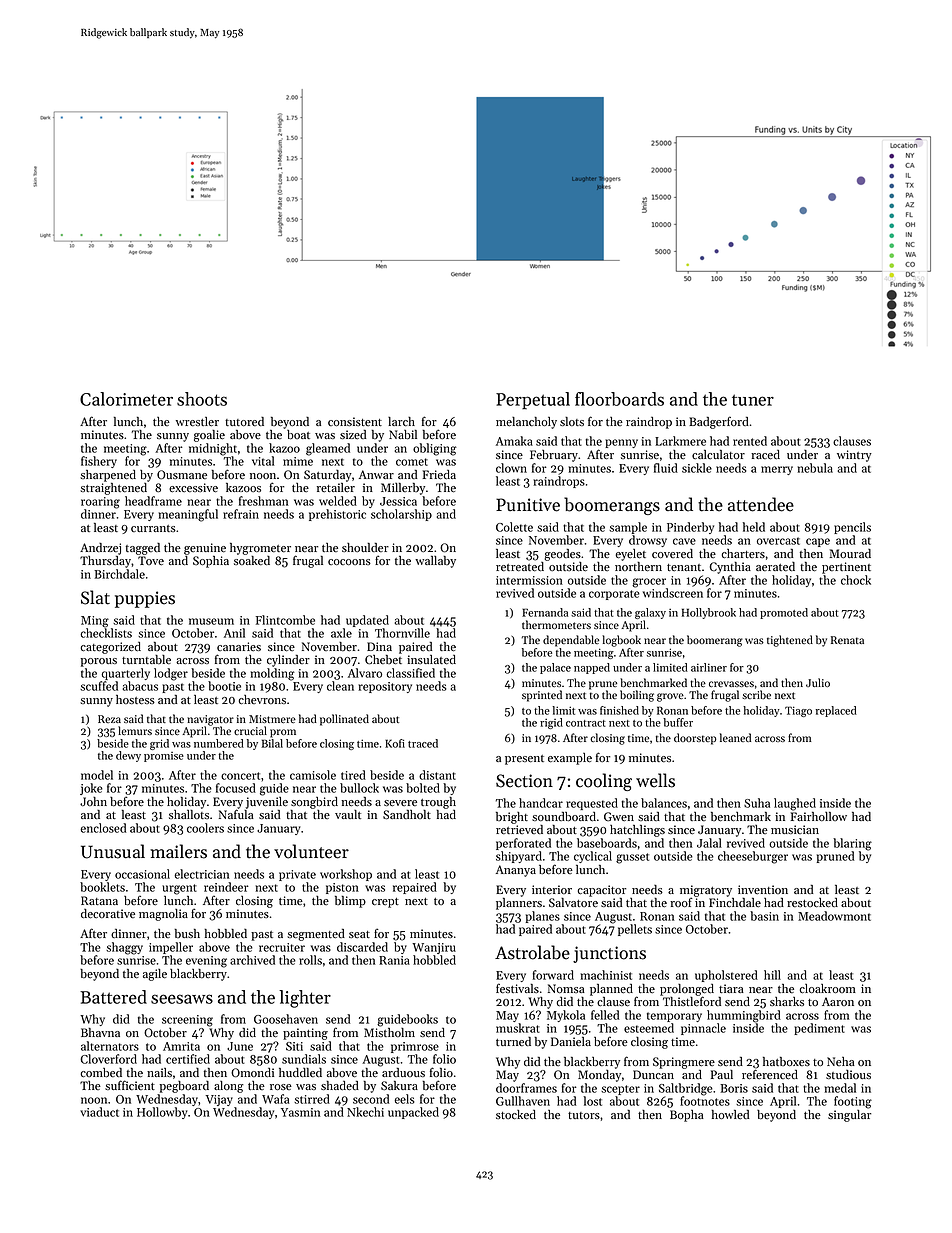  What do you see at coordinates (709, 613) in the image?
I see `Hollybrook` at bounding box center [709, 613].
